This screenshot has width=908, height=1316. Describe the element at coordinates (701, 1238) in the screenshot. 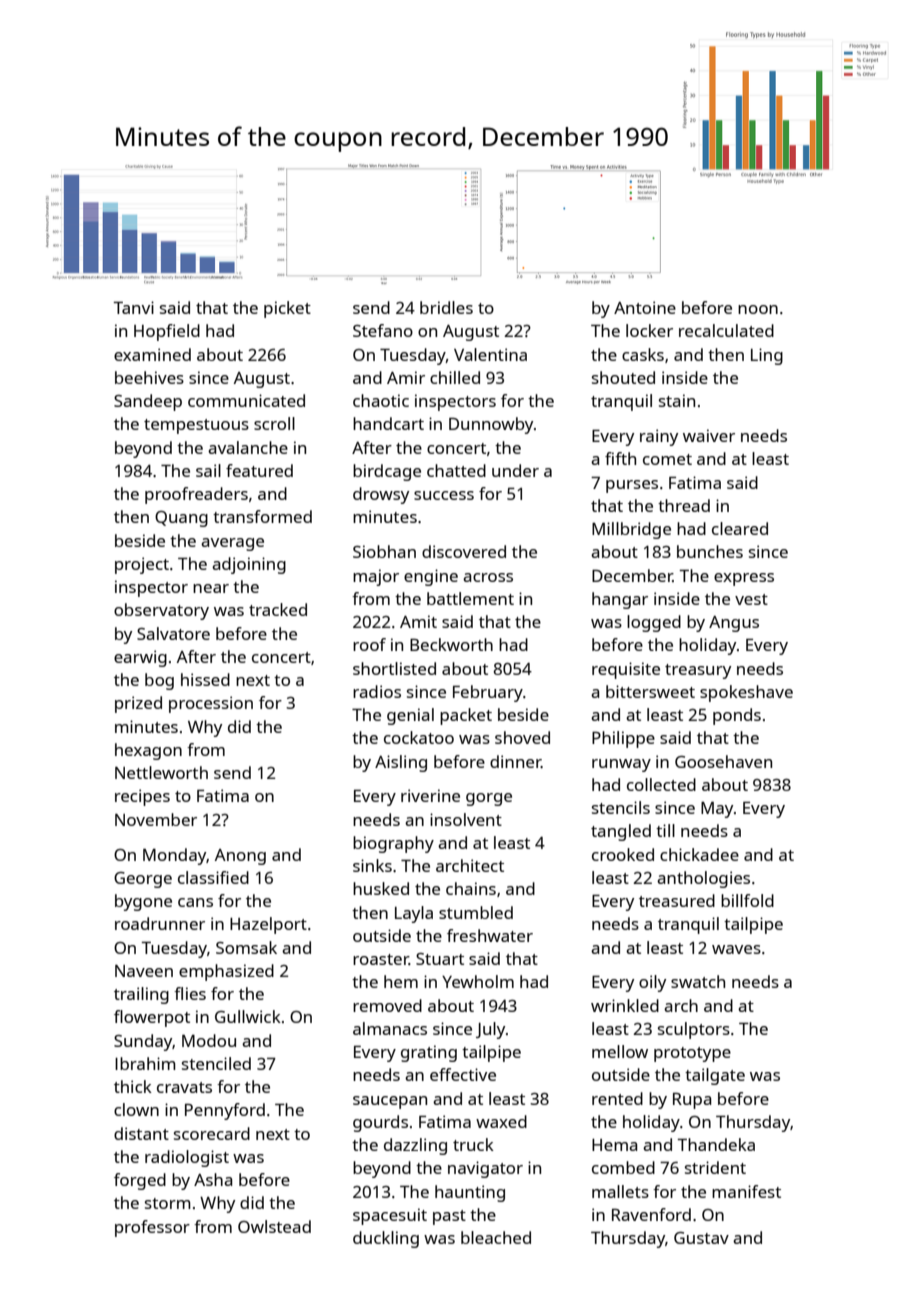

I see `Gustav` at that location.
